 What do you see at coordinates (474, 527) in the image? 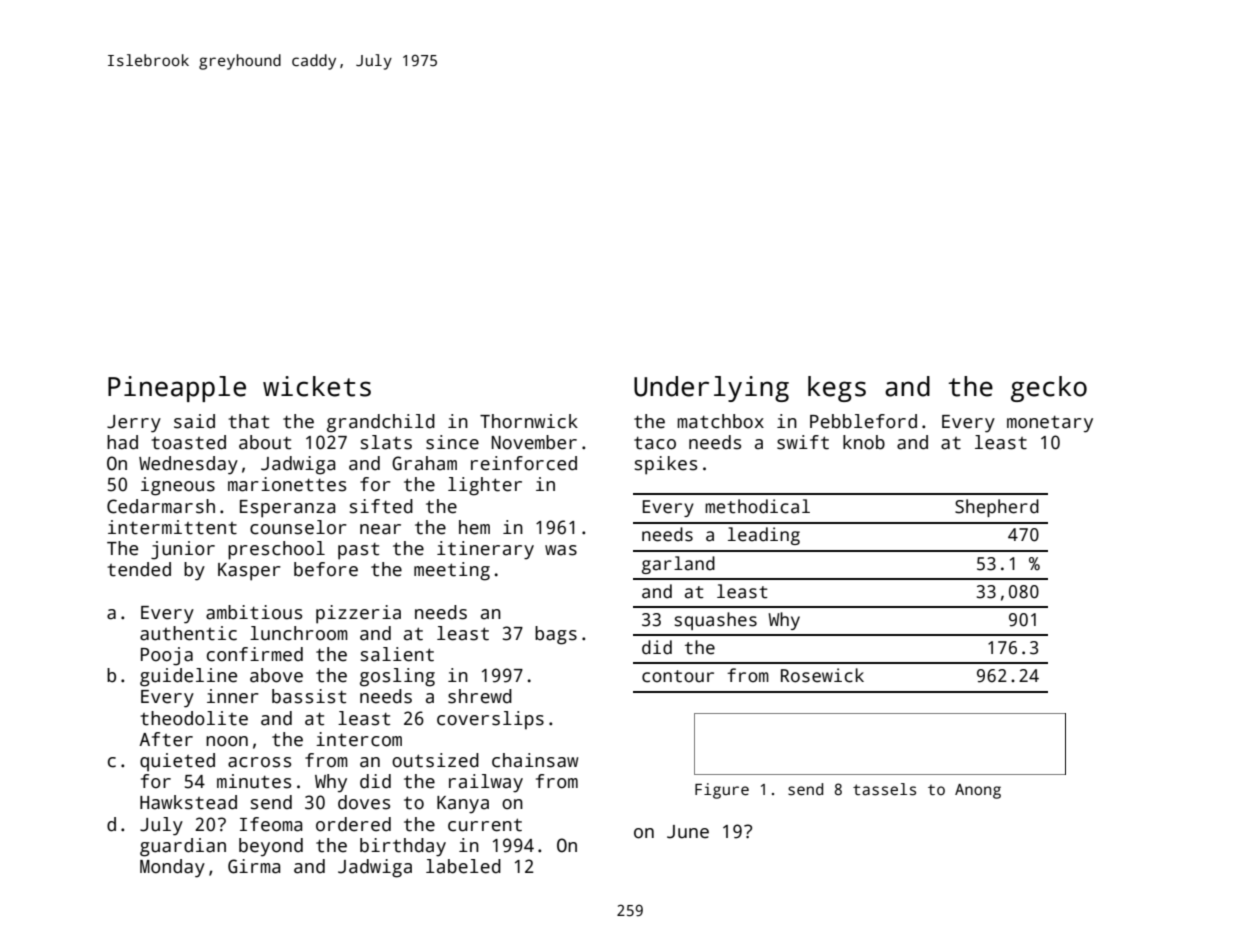
I see `hem` at bounding box center [474, 527].
